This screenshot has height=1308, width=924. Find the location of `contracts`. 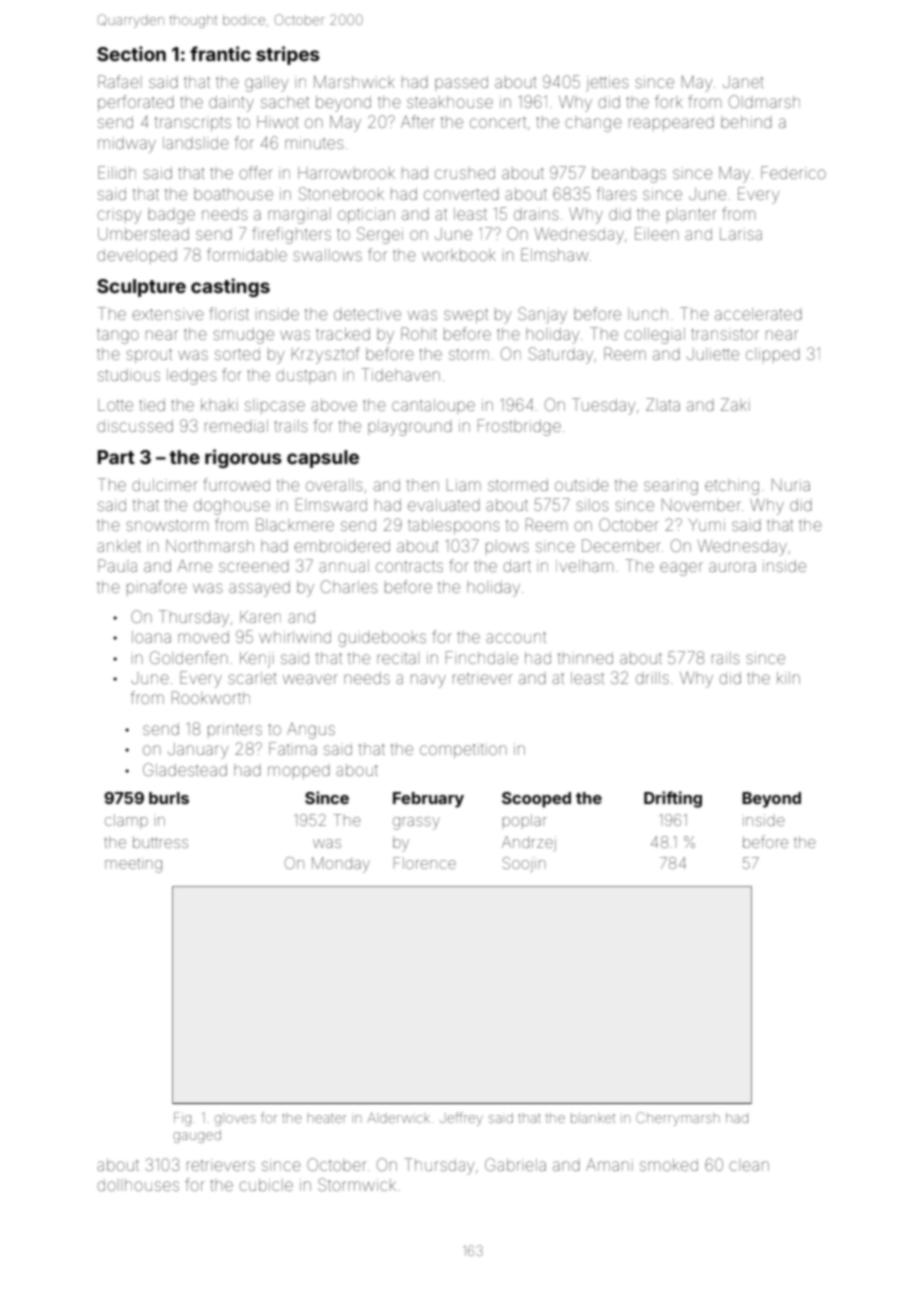

contracts is located at coordinates (409, 566).
